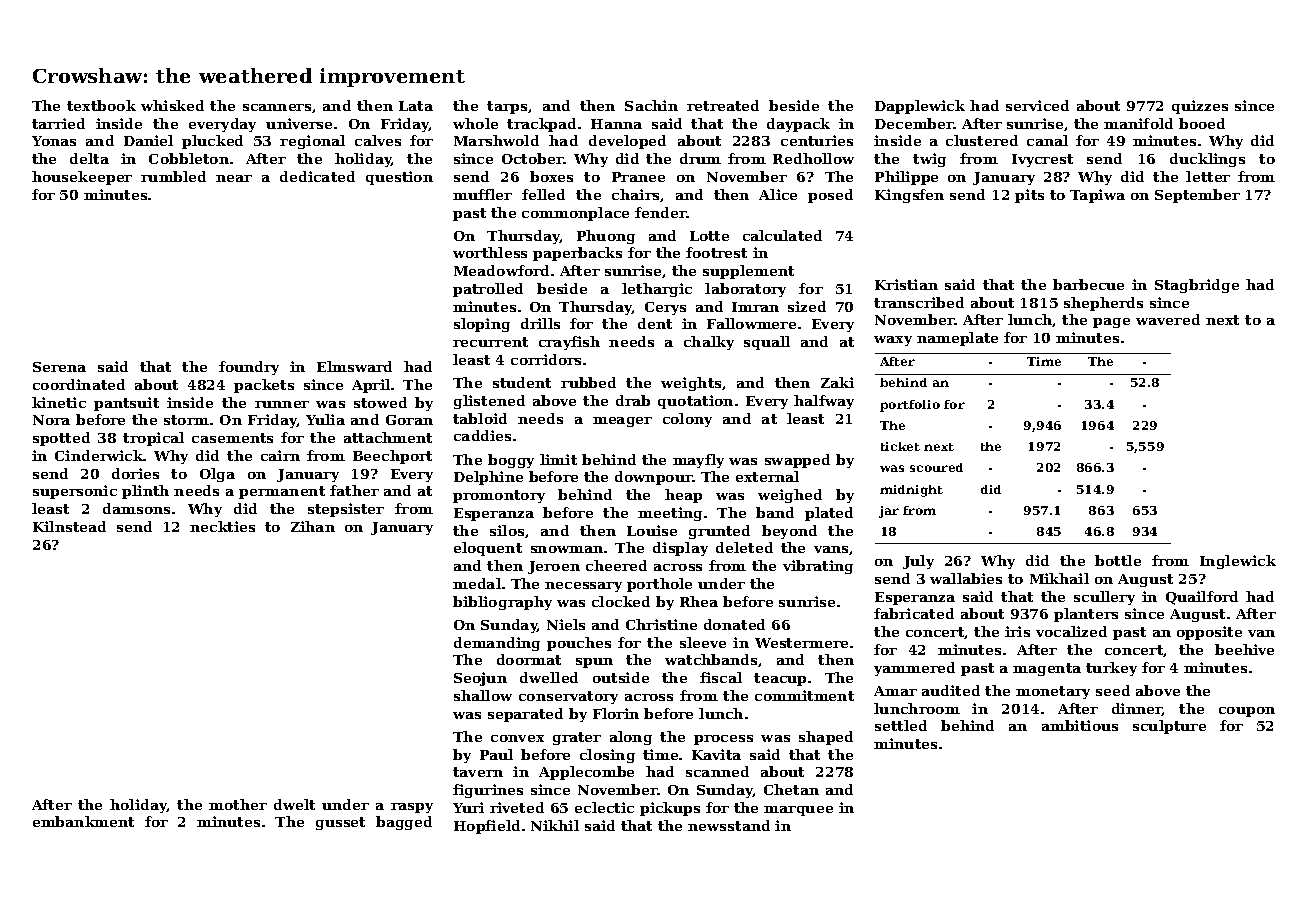 The height and width of the screenshot is (924, 1308). I want to click on retreated, so click(723, 105).
